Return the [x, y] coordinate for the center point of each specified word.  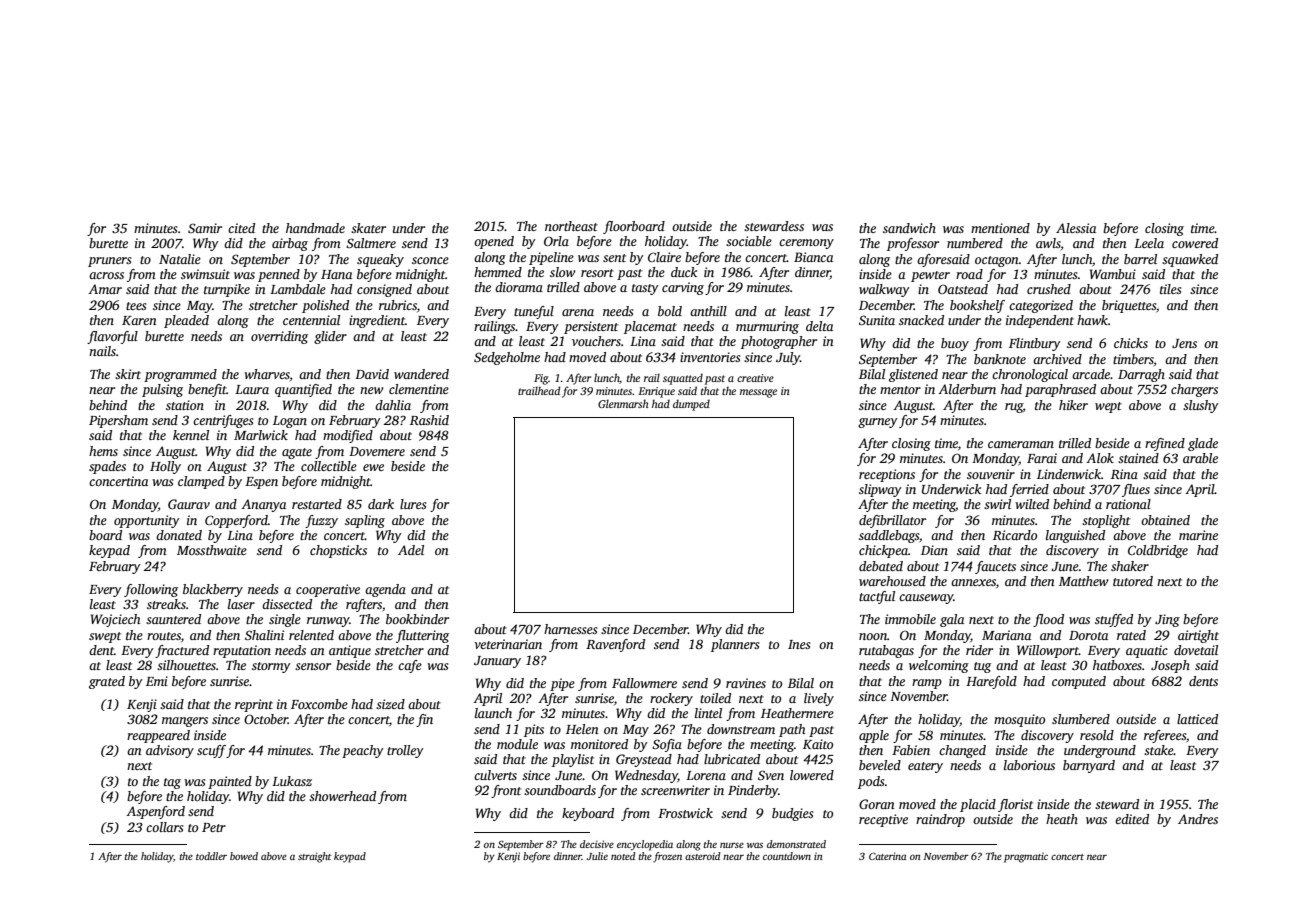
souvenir [991, 474]
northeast [571, 226]
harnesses [571, 629]
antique [350, 651]
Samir [205, 228]
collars [165, 827]
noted [623, 856]
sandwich [909, 228]
